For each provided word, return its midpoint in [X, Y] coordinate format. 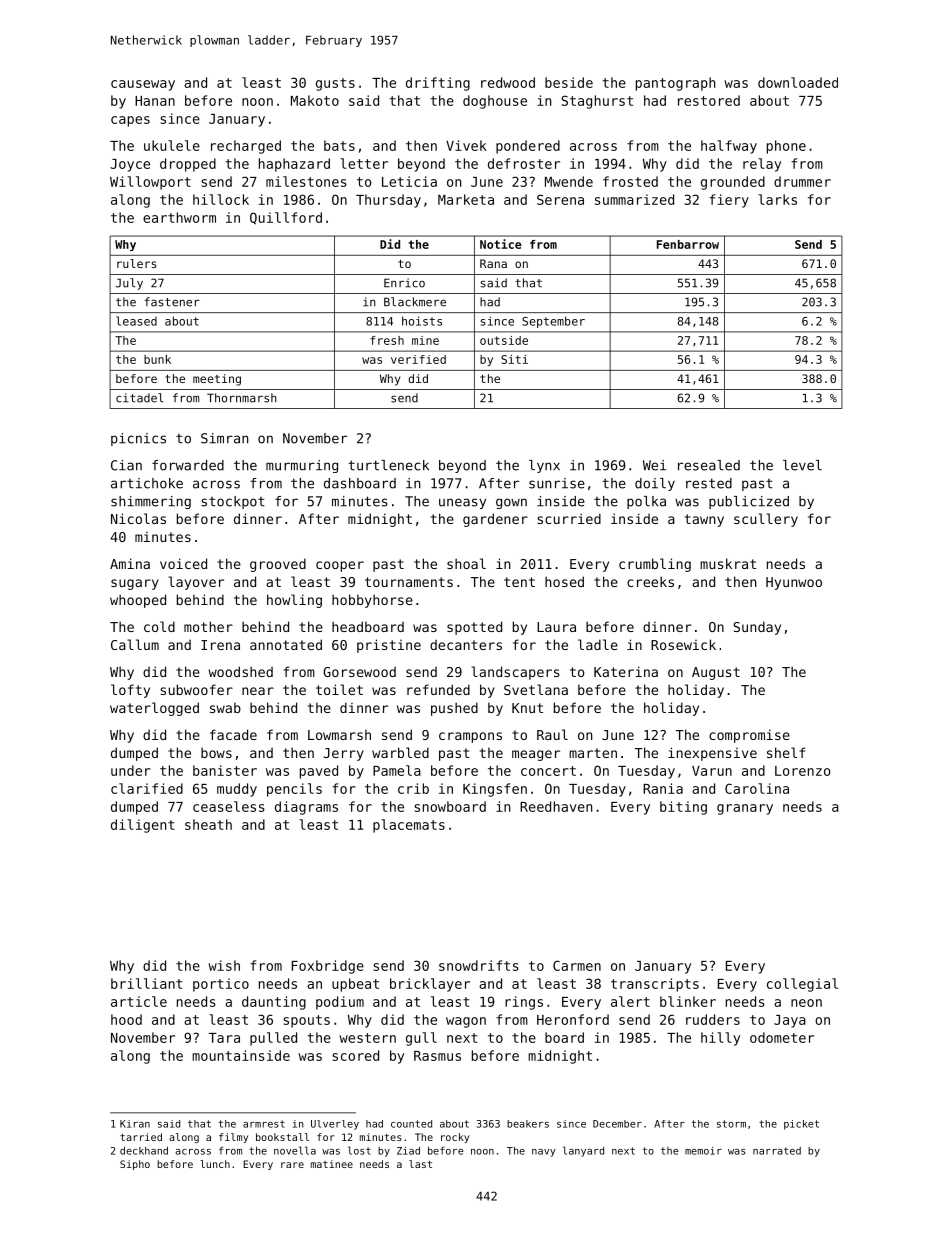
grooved [278, 565]
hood [126, 1019]
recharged [246, 147]
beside [569, 82]
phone [786, 147]
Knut [527, 708]
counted [411, 1124]
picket [801, 1125]
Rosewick [683, 644]
